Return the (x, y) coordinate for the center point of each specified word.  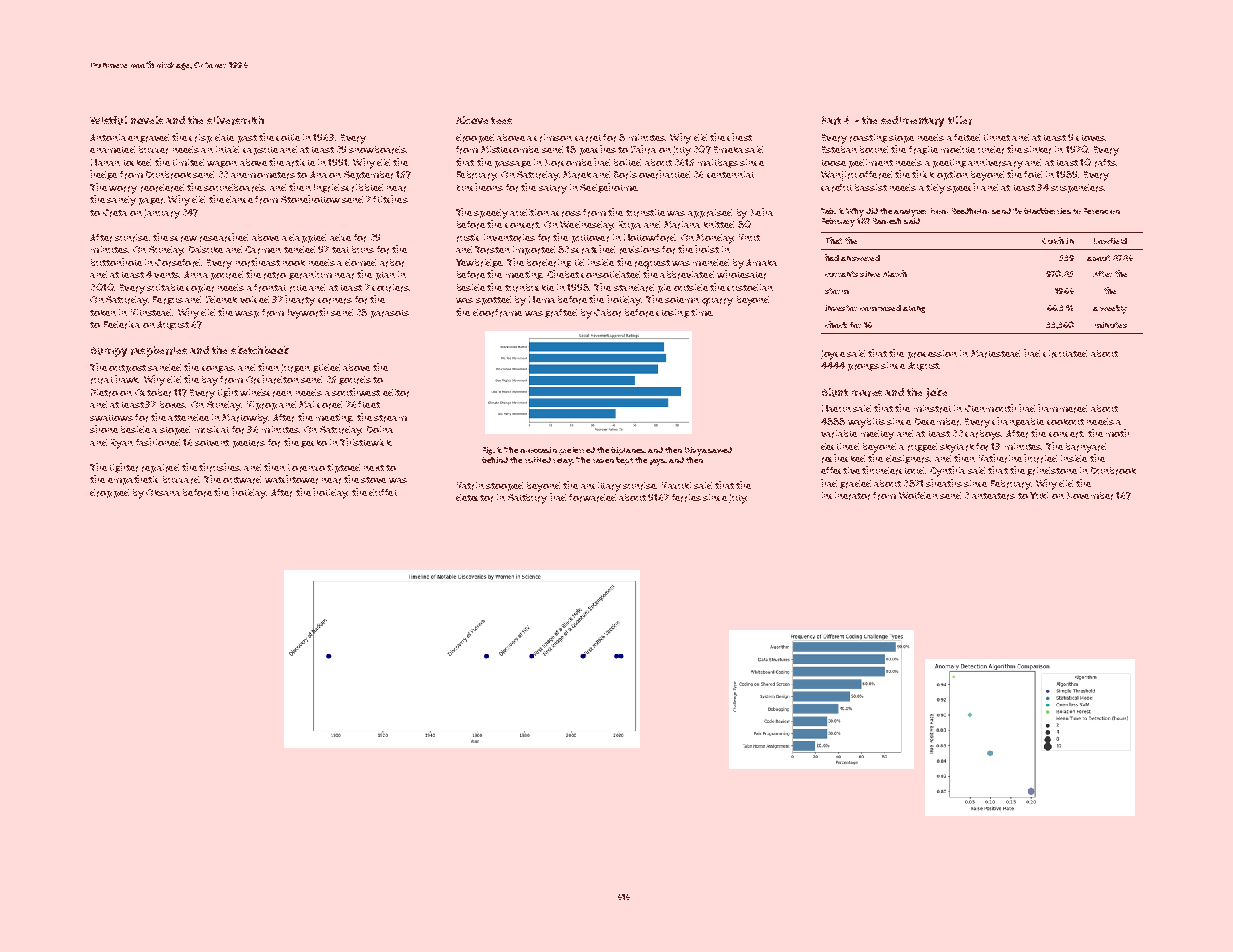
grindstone (1052, 471)
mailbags (718, 163)
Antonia (108, 137)
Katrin (470, 486)
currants (841, 274)
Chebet (563, 274)
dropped (109, 493)
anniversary (995, 164)
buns (363, 249)
